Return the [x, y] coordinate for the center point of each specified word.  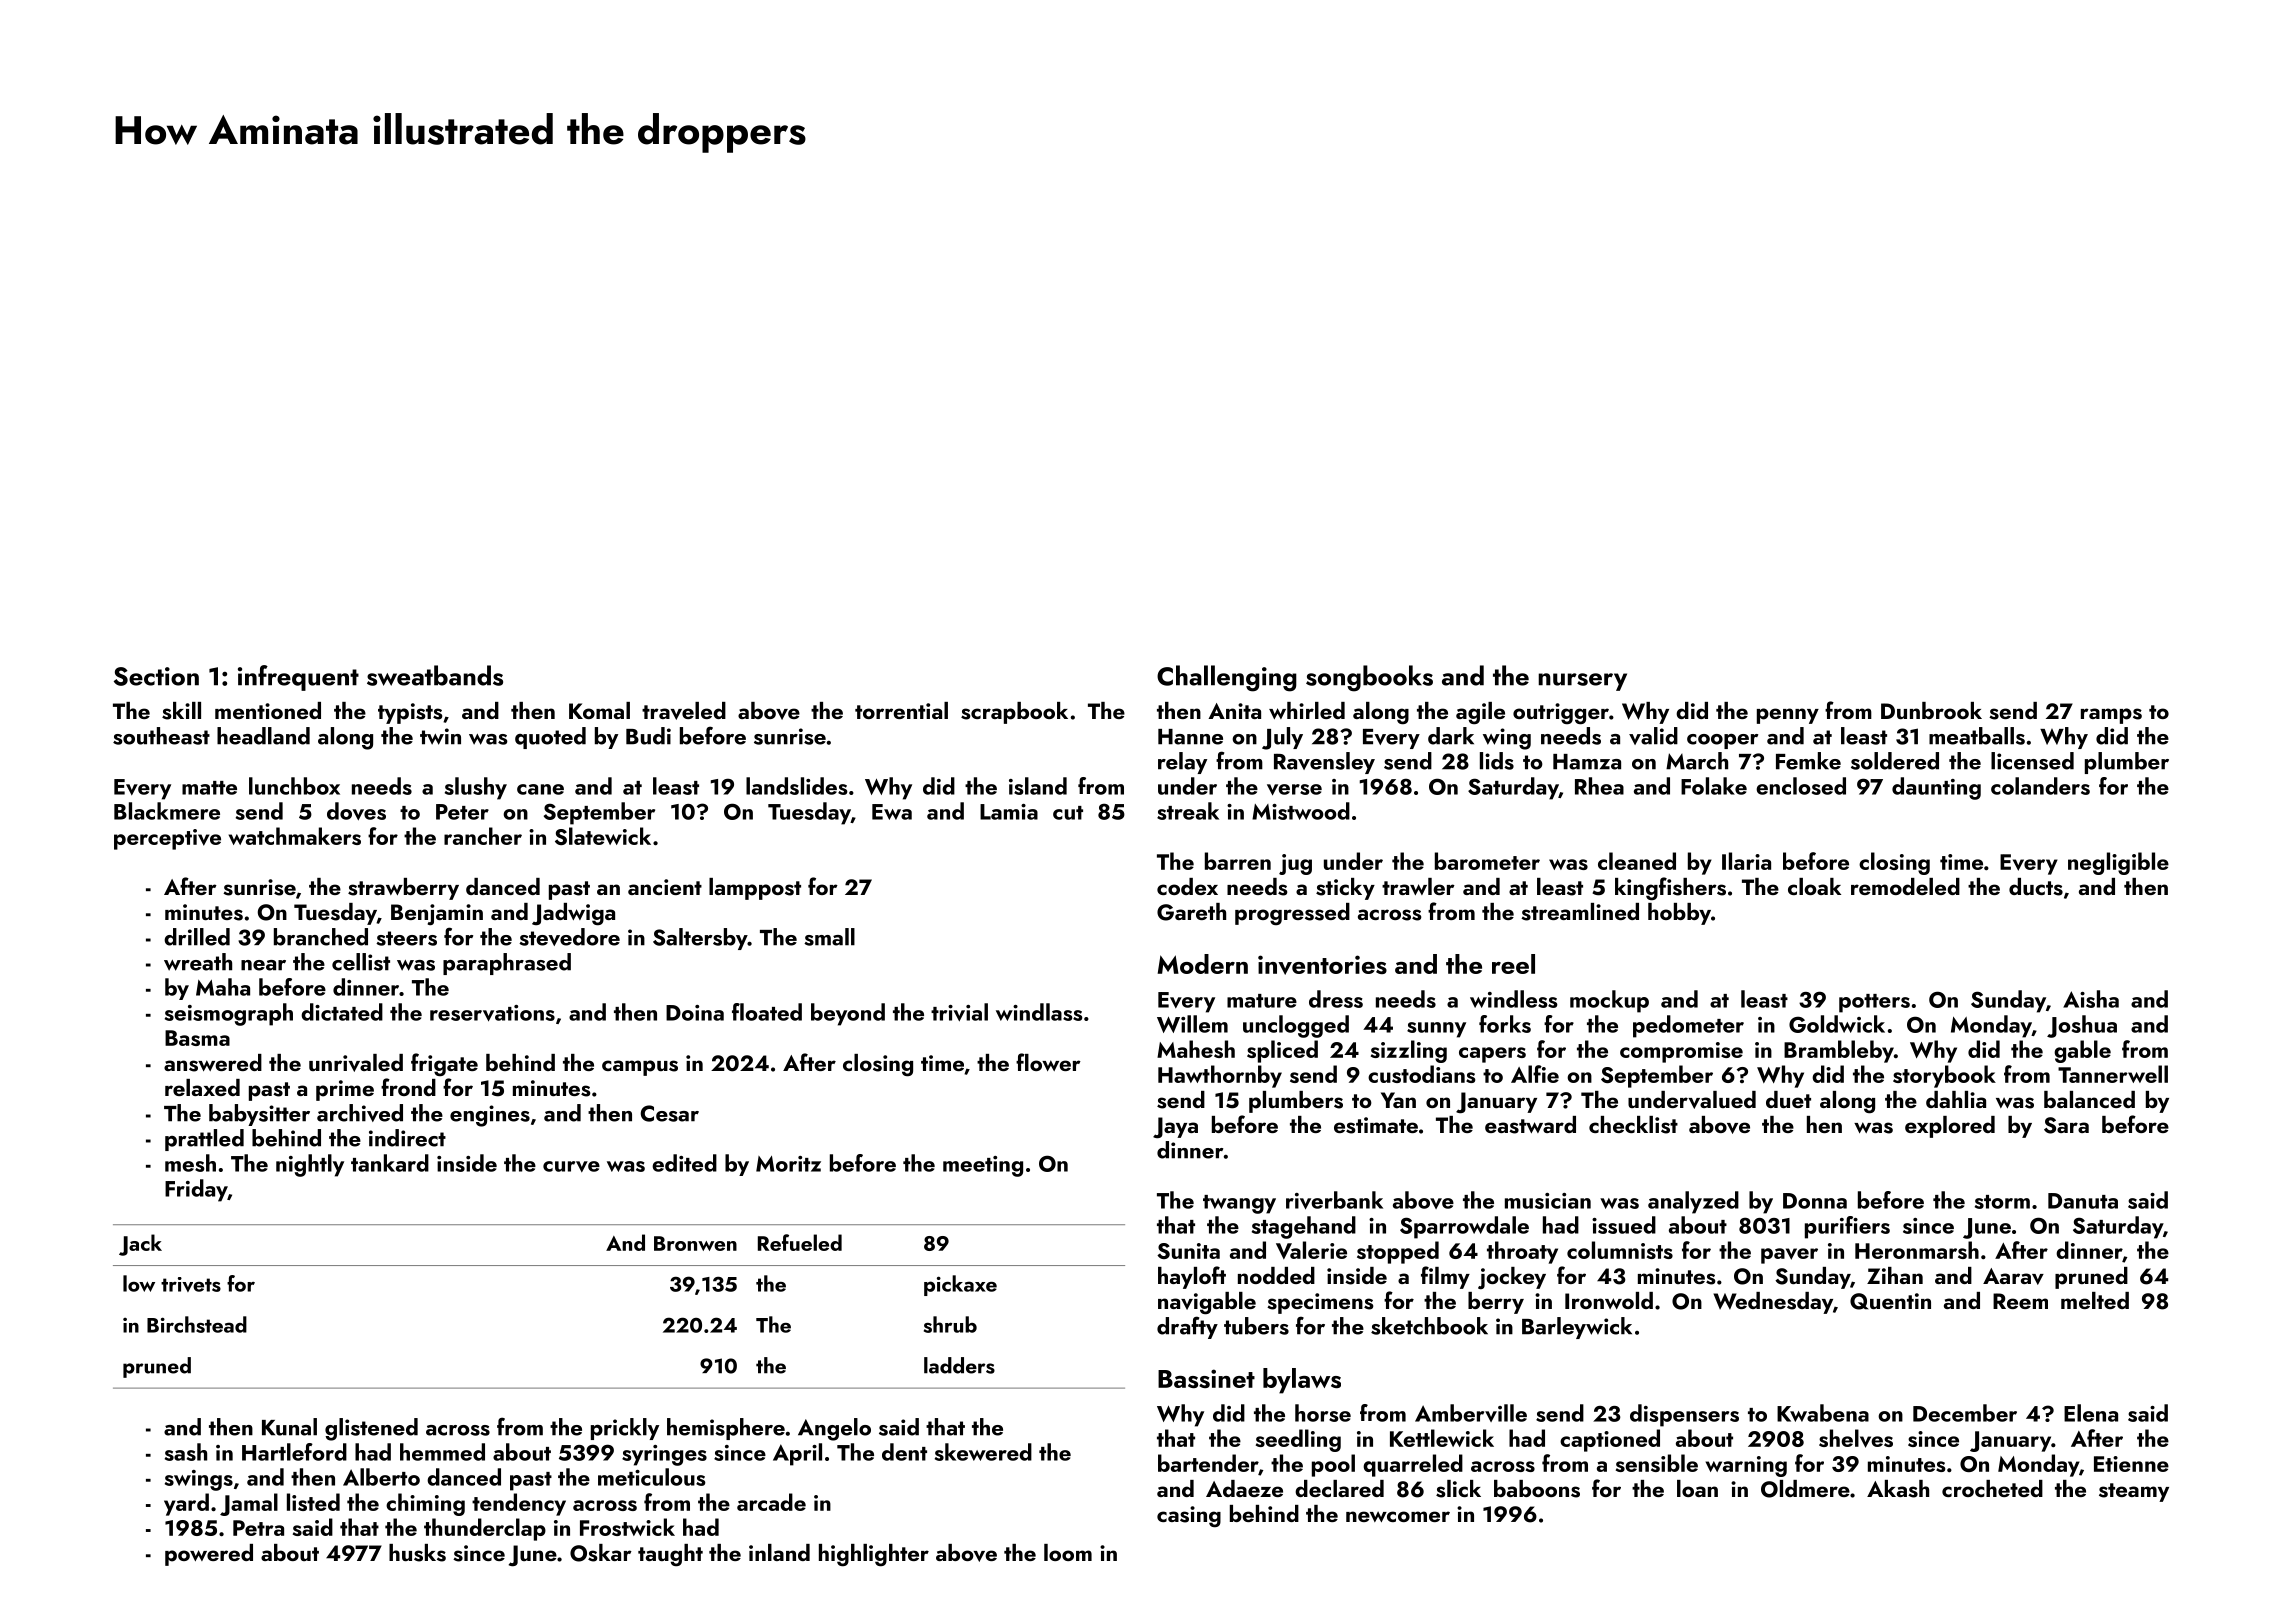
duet [1788, 1099]
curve [571, 1166]
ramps [2111, 716]
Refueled [800, 1242]
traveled [684, 711]
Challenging [1227, 678]
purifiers [1847, 1227]
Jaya [1175, 1128]
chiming [425, 1504]
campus [640, 1068]
